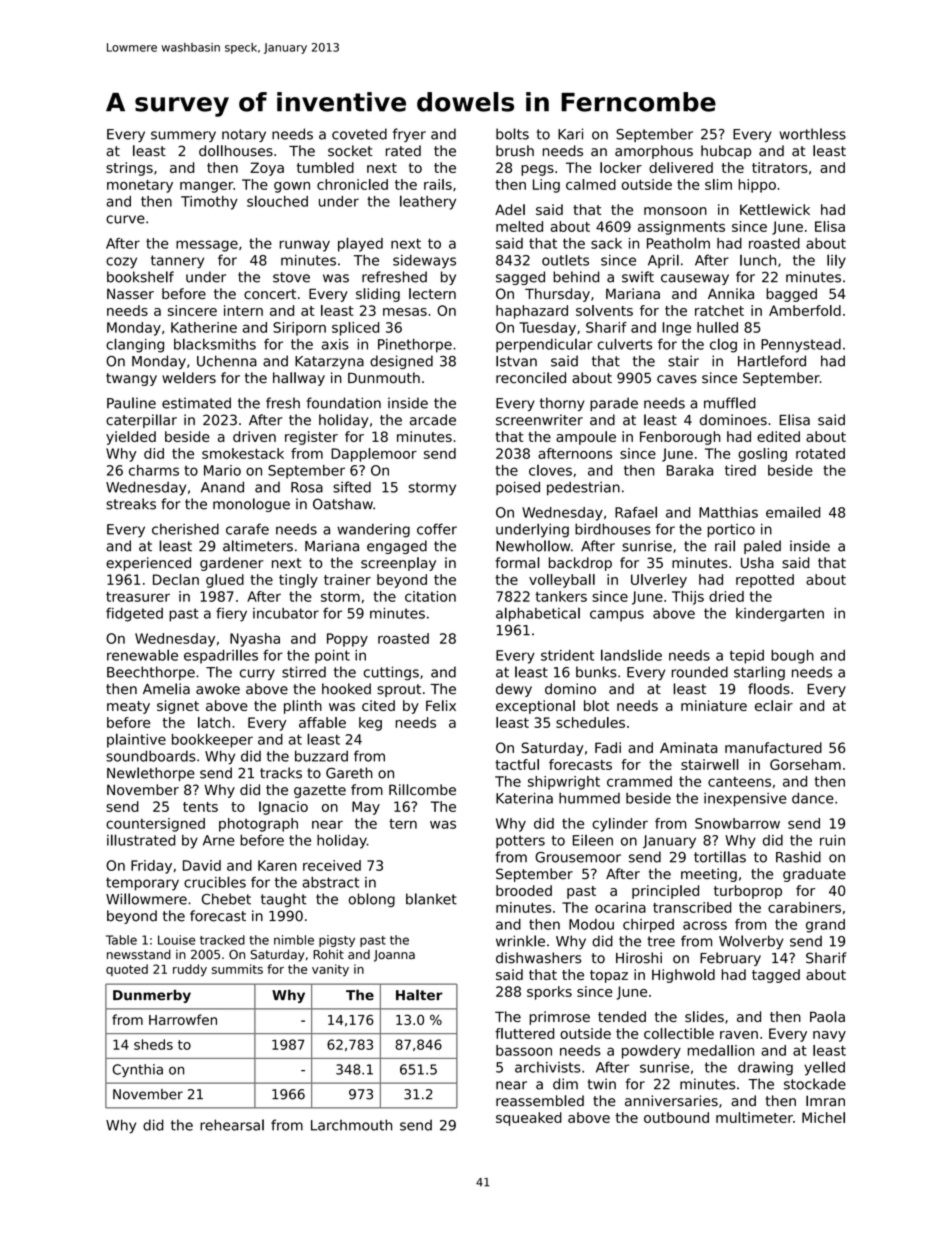 This document has width=952, height=1233. What do you see at coordinates (517, 562) in the document?
I see `formal` at bounding box center [517, 562].
